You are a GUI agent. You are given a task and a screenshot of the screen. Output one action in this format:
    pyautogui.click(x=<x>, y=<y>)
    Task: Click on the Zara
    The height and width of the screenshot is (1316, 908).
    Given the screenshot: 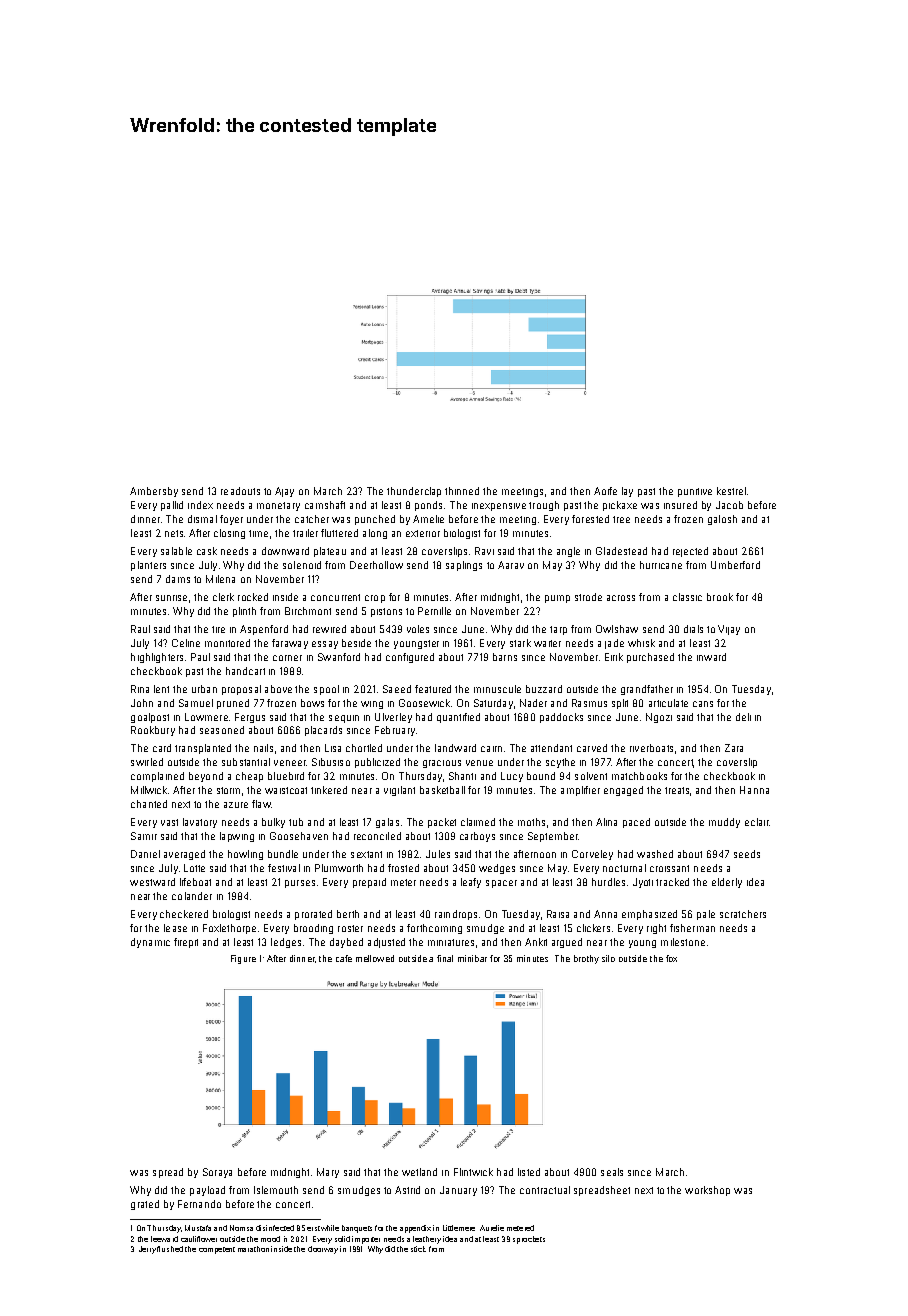 What is the action you would take?
    pyautogui.click(x=734, y=748)
